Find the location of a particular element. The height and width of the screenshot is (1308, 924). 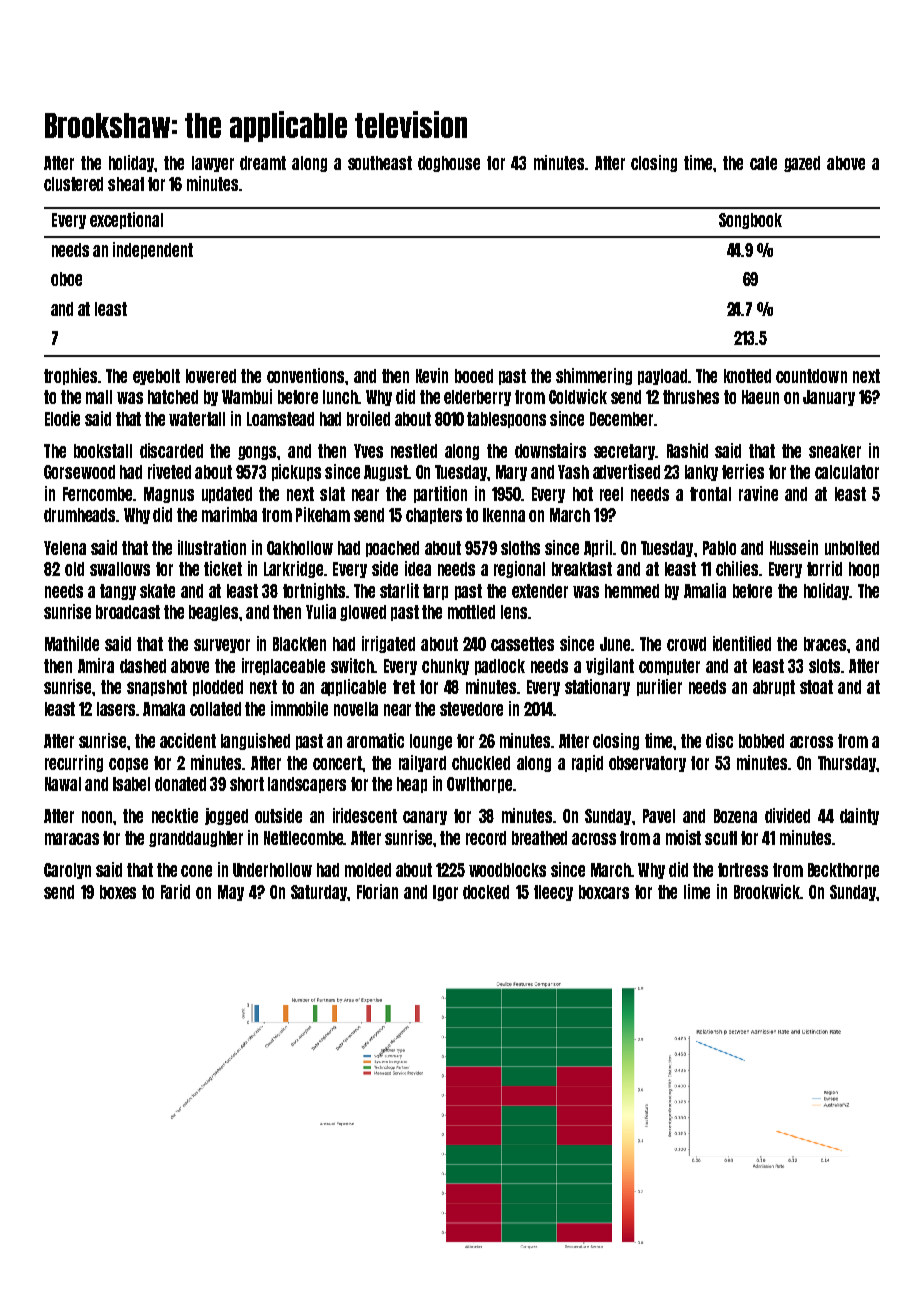

scuff is located at coordinates (721, 838).
